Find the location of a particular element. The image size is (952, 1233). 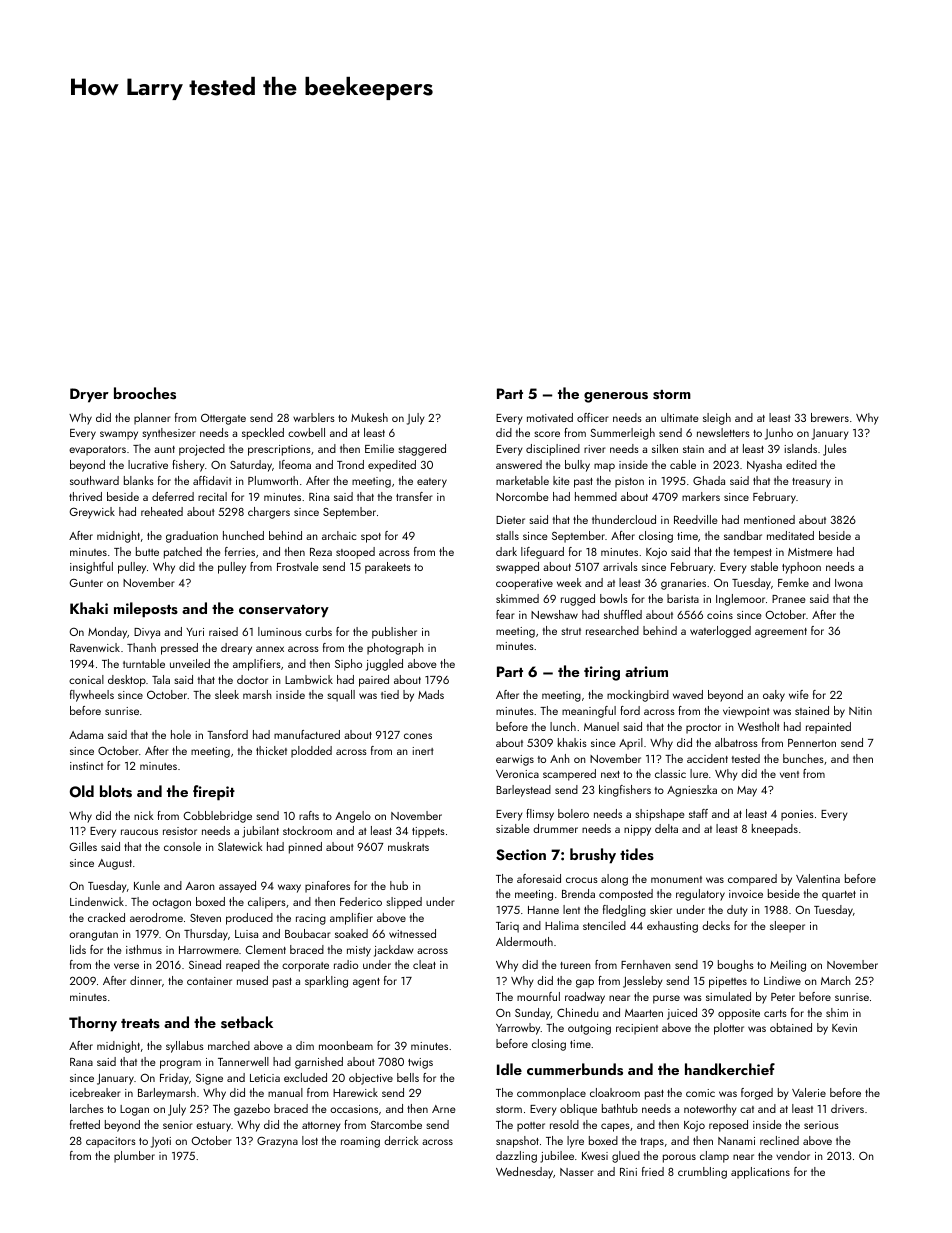

Thorny is located at coordinates (93, 1024).
